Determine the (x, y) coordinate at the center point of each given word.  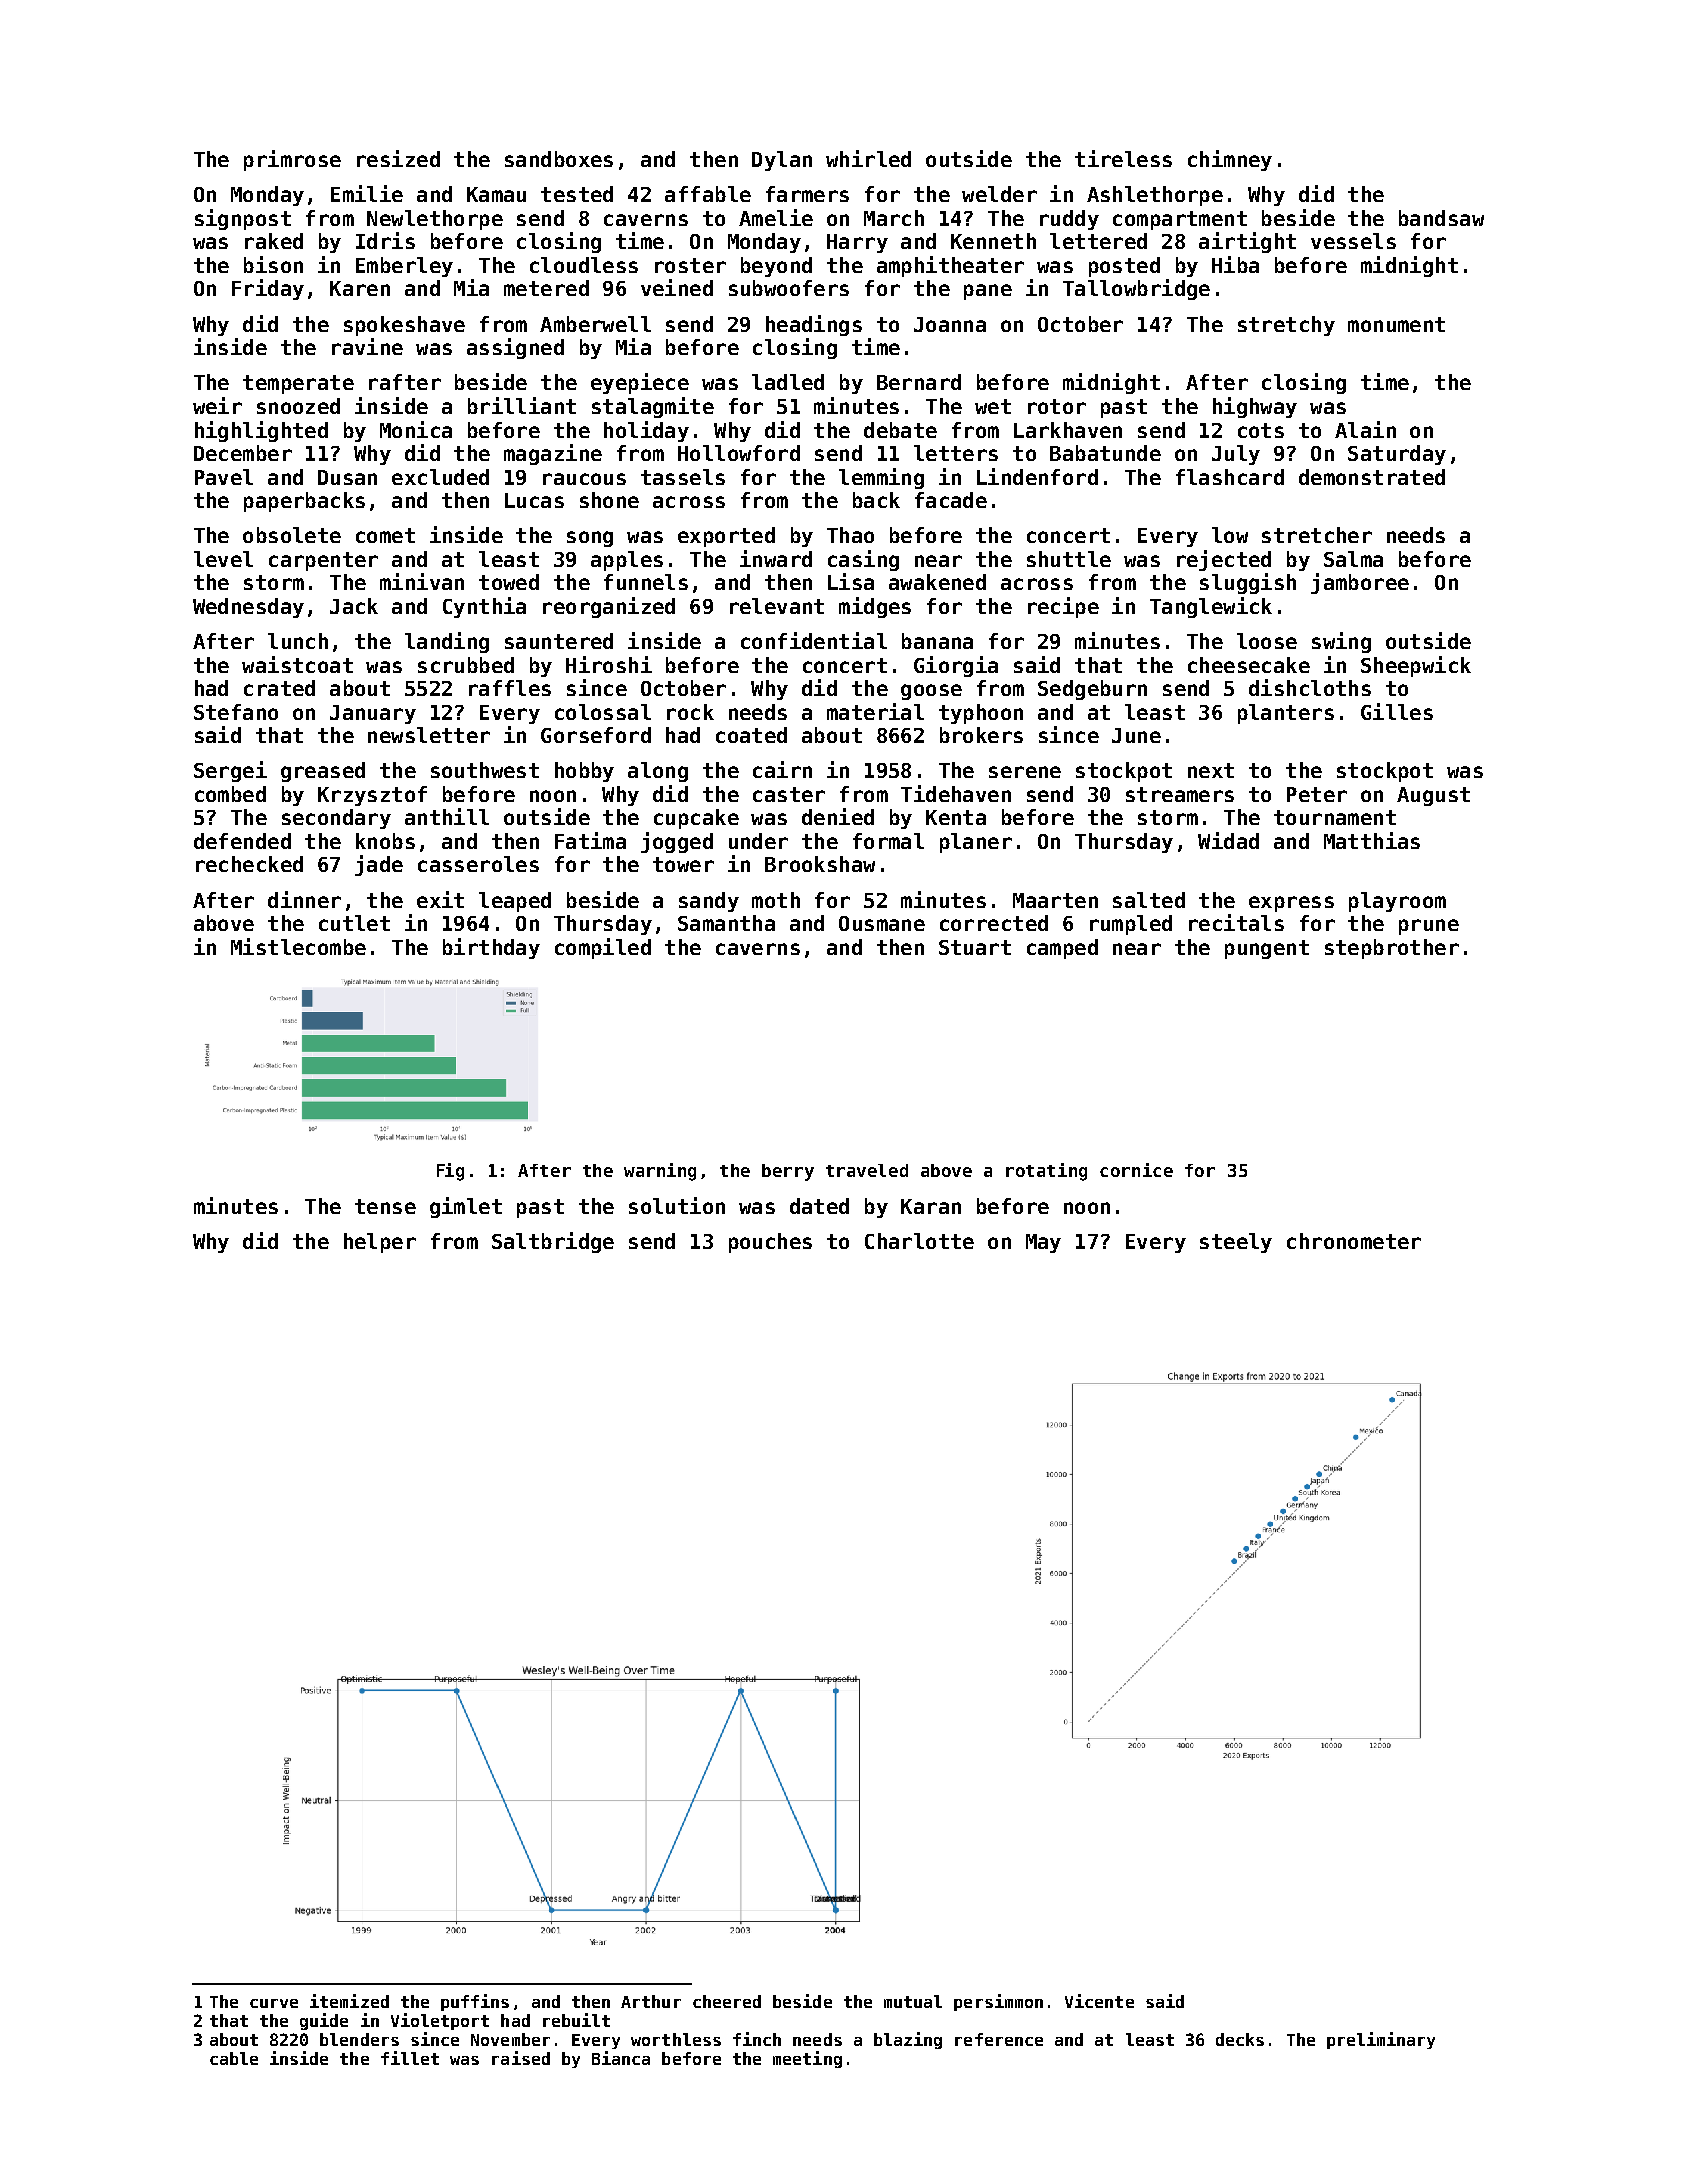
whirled (868, 158)
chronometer (1354, 1241)
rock (690, 712)
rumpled (1131, 925)
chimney (1230, 160)
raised (521, 2058)
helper (380, 1243)
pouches (770, 1243)
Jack (354, 606)
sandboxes (559, 159)
